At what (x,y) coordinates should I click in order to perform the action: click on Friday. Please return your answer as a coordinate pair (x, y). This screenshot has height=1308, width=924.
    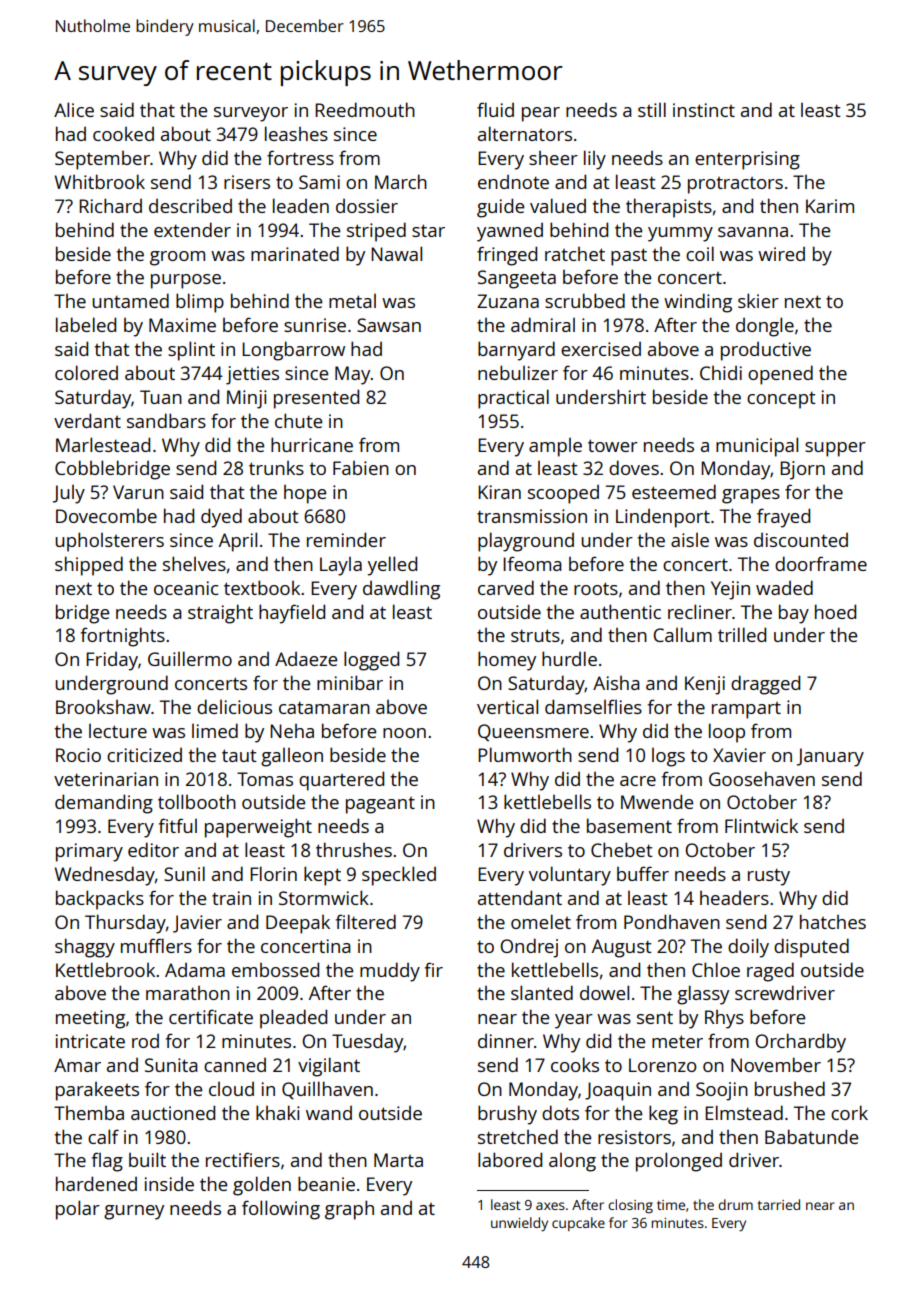
    Looking at the image, I should click on (112, 661).
